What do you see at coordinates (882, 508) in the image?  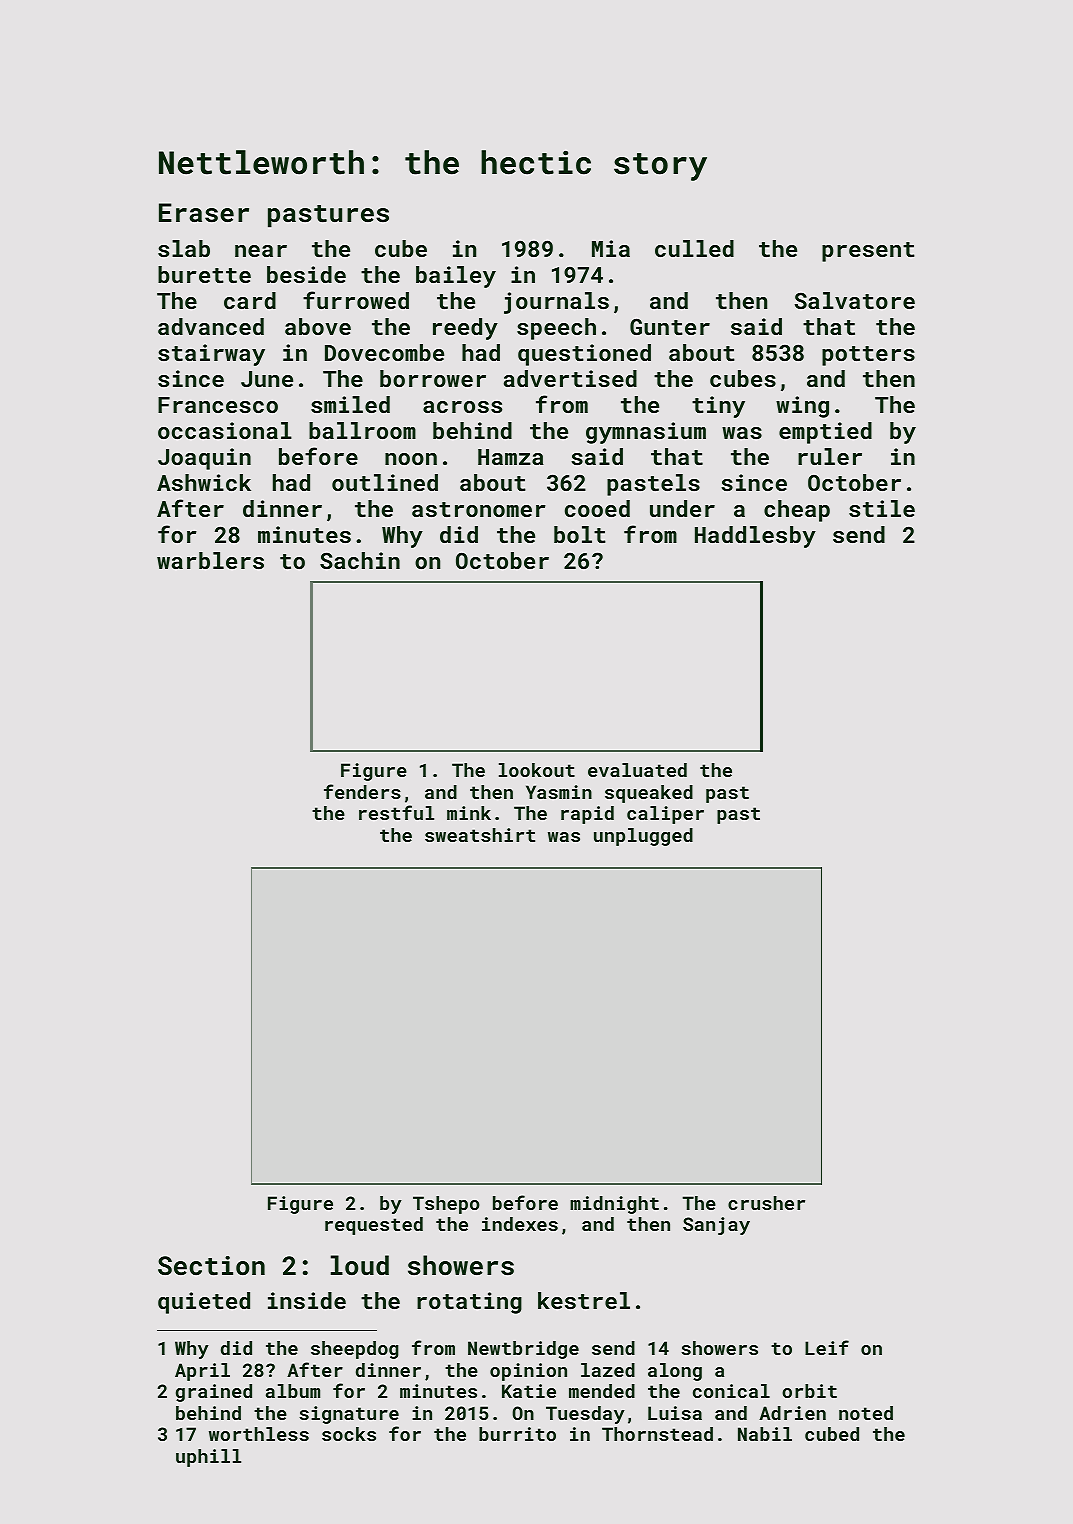 I see `stile` at bounding box center [882, 508].
